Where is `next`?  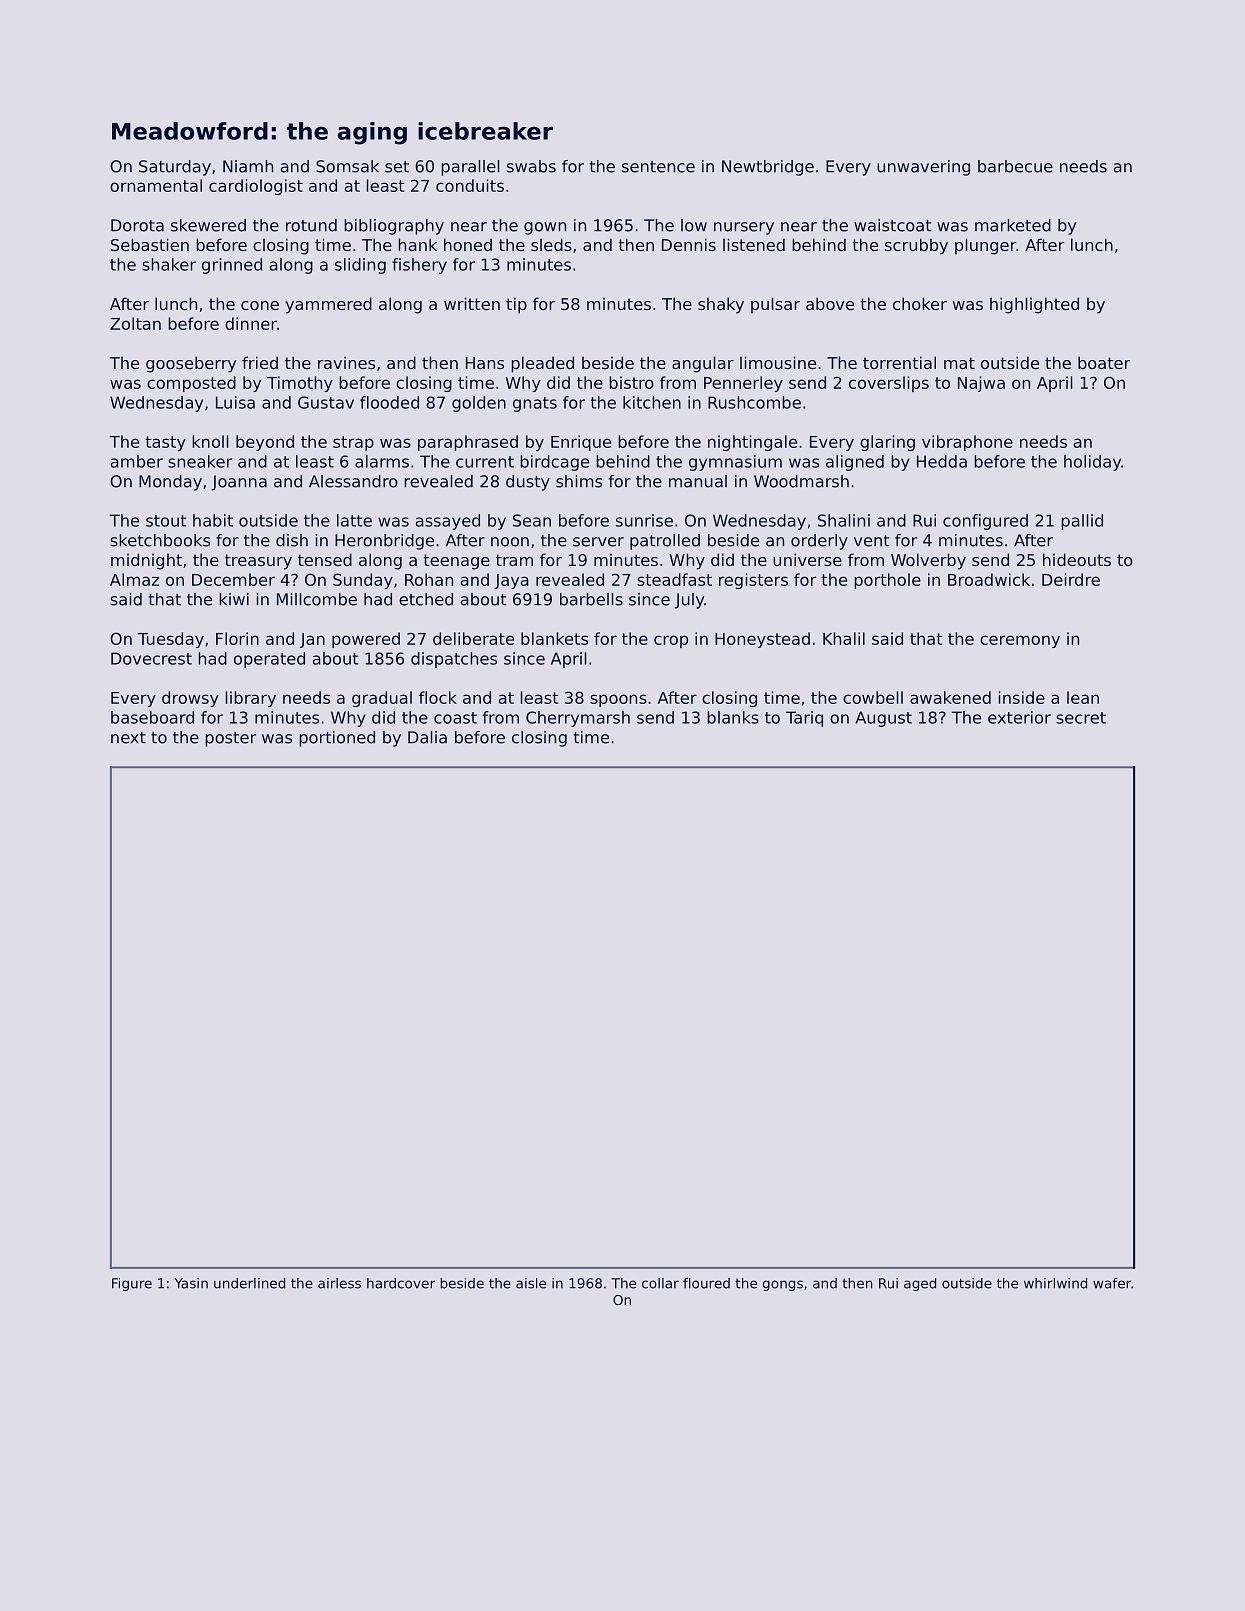 next is located at coordinates (128, 738).
